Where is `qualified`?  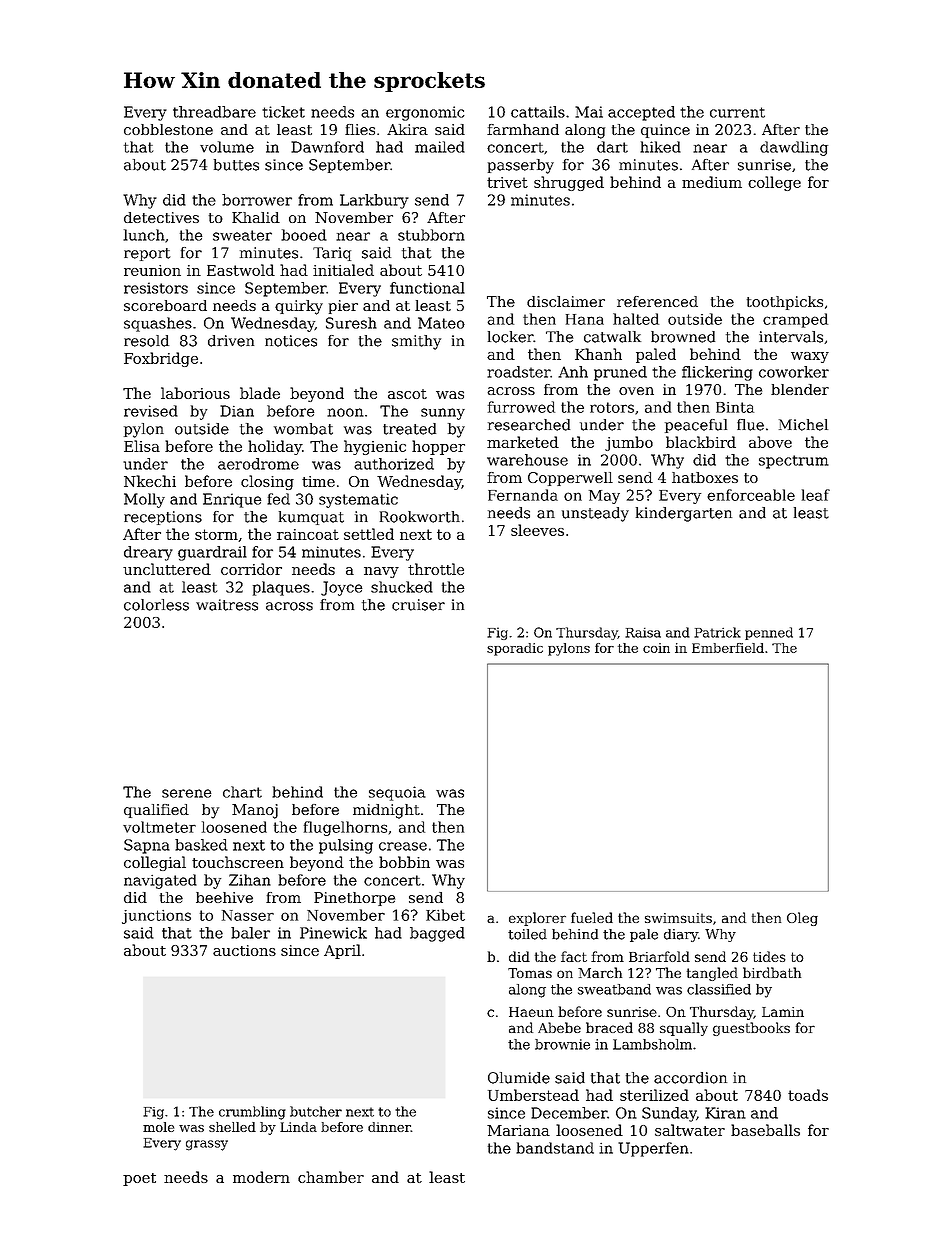 qualified is located at coordinates (156, 811).
